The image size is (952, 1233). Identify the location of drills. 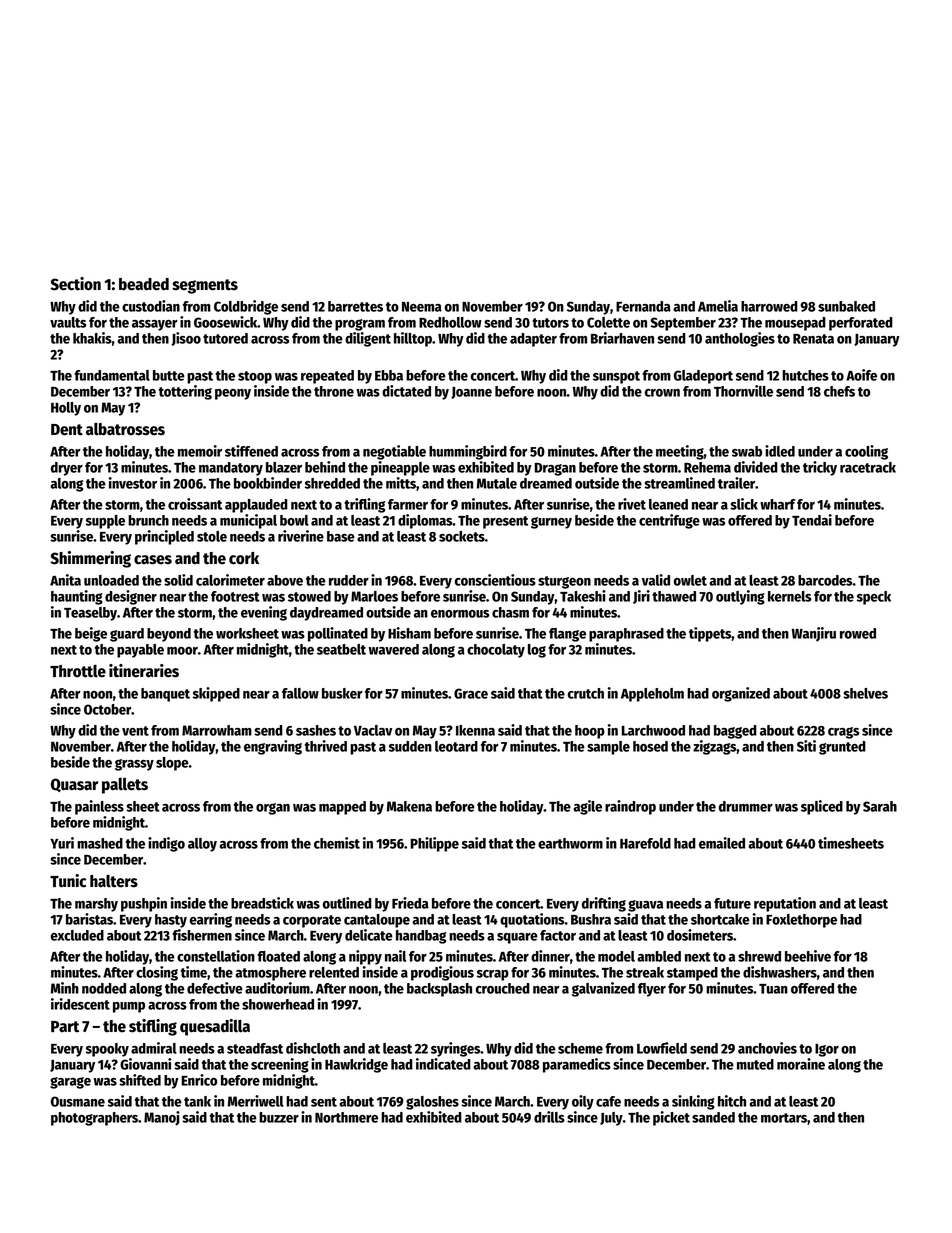
(549, 1117).
